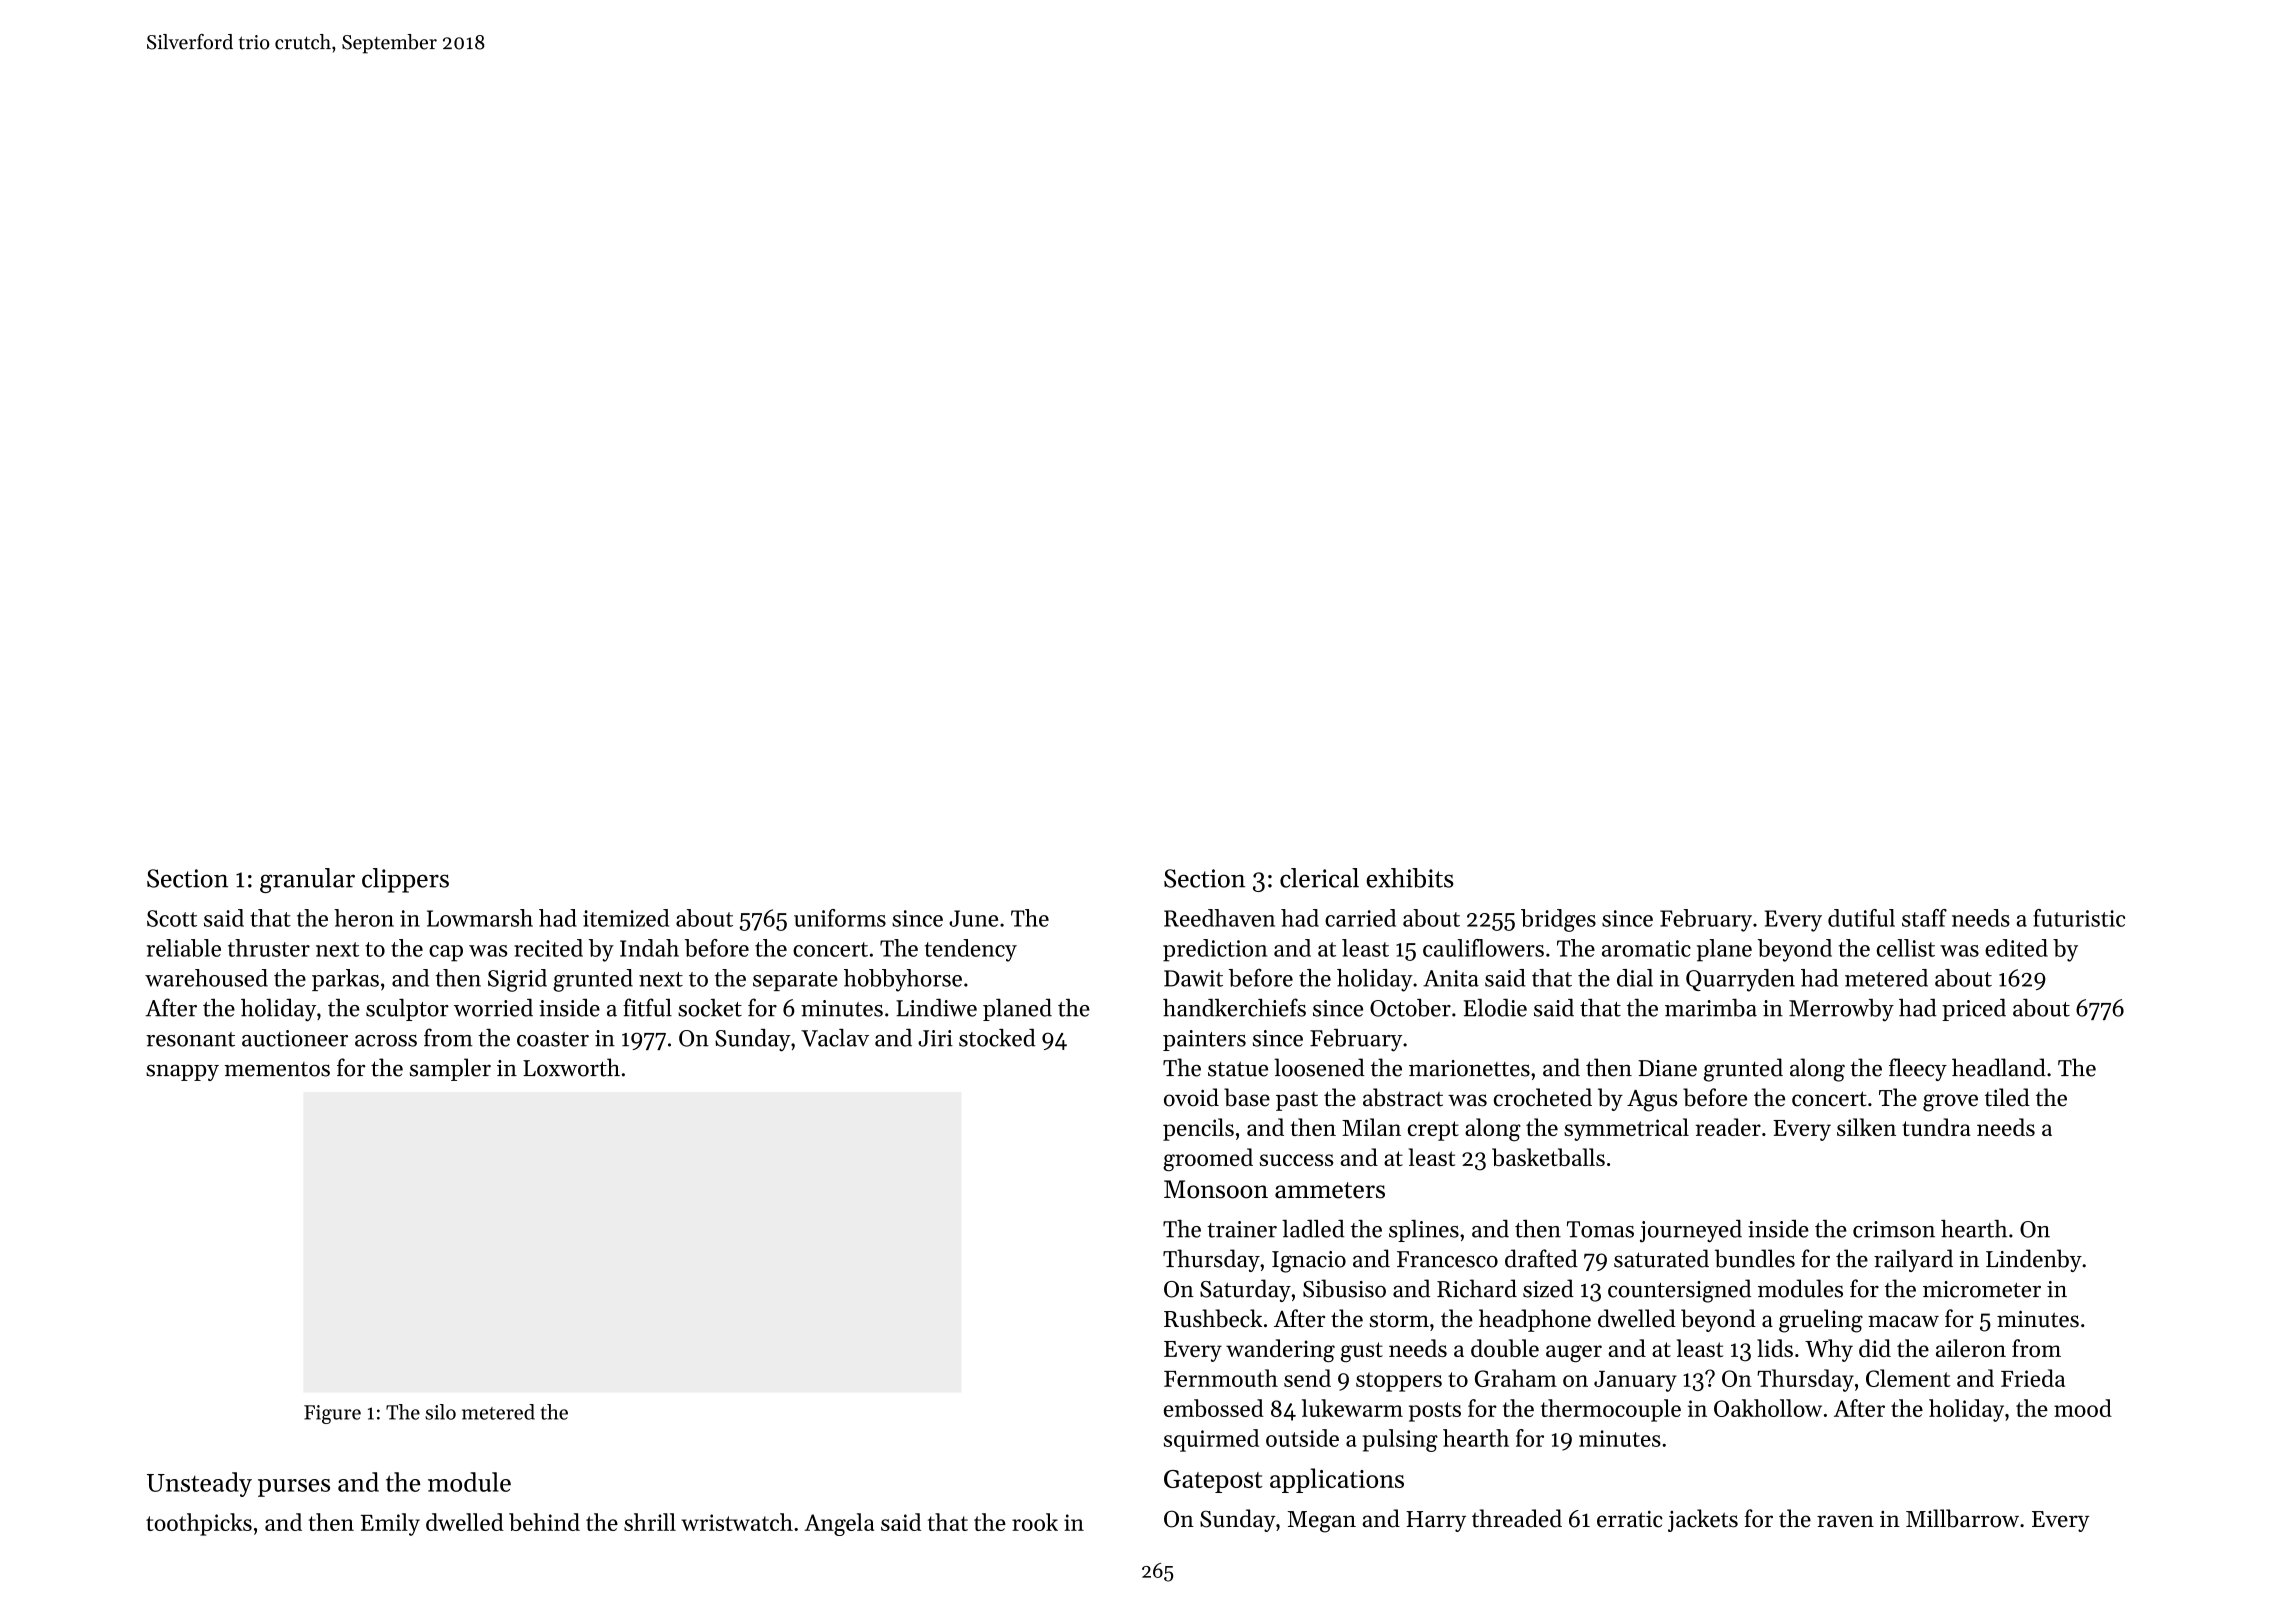  Describe the element at coordinates (332, 1414) in the image. I see `Figure` at that location.
